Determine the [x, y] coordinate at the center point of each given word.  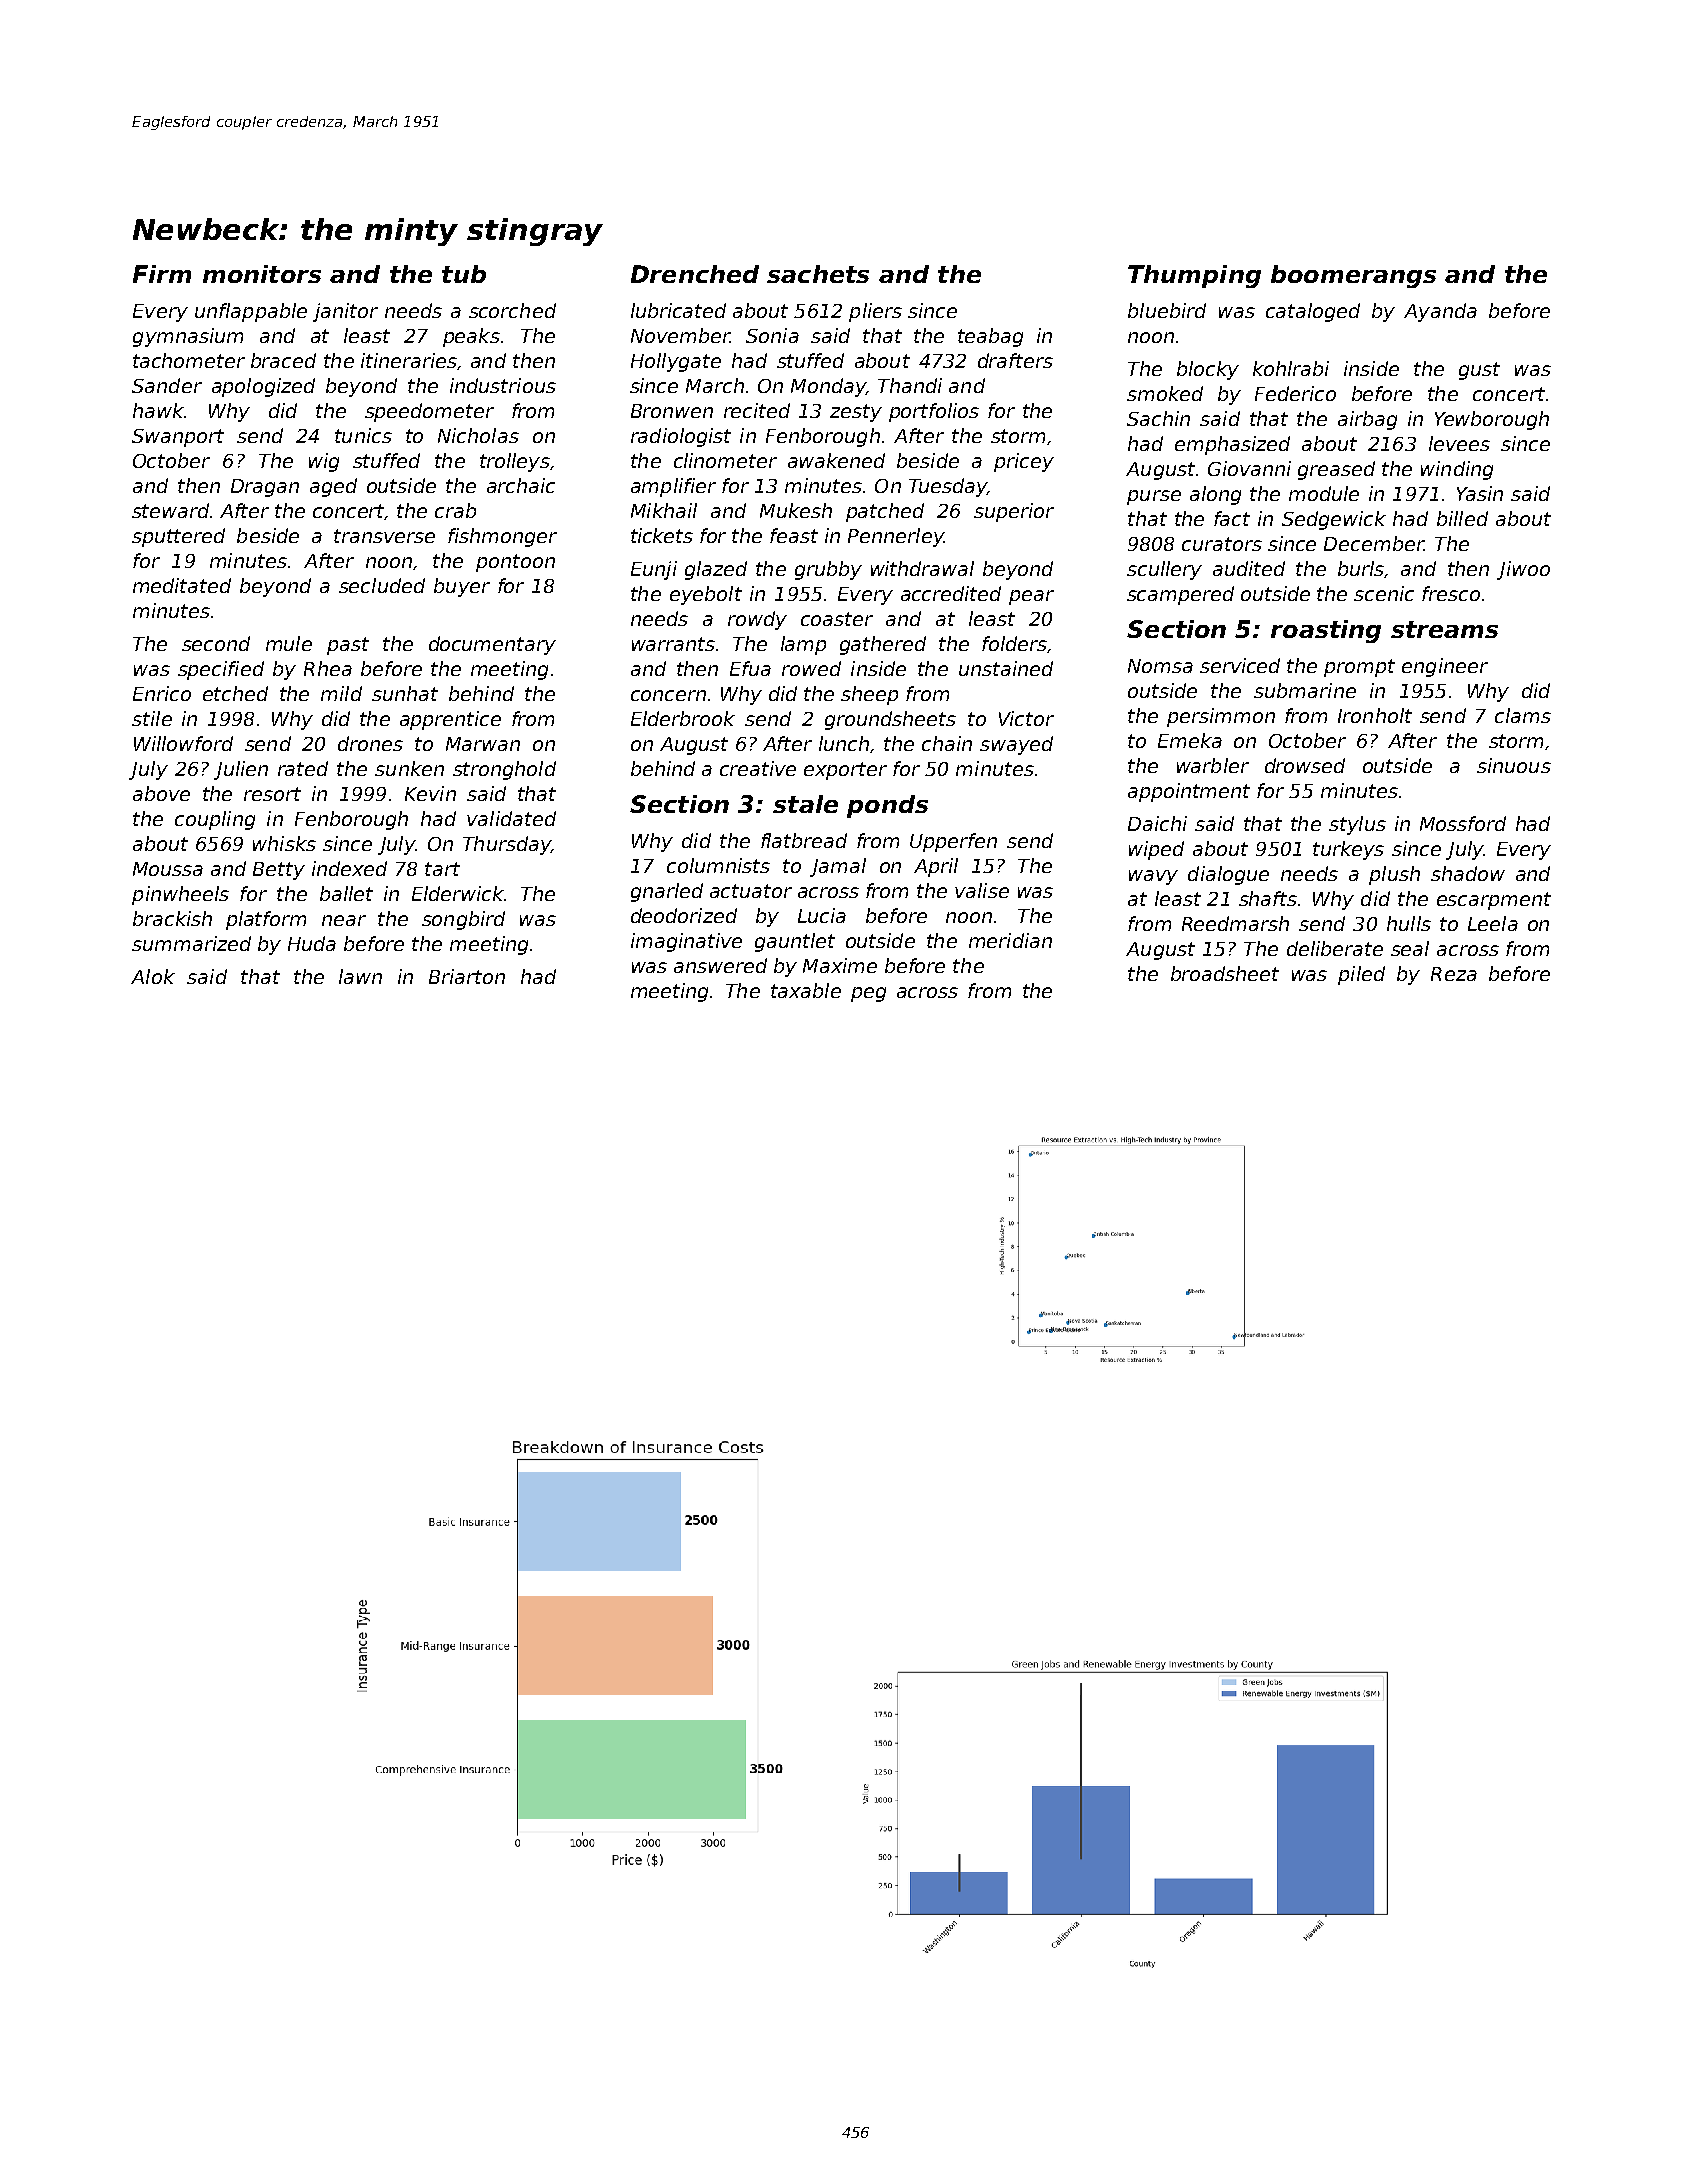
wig [324, 462]
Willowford [183, 743]
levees [1459, 443]
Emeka [1190, 740]
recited [757, 410]
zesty [856, 413]
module [1324, 493]
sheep [869, 695]
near [344, 920]
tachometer [189, 360]
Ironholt [1375, 715]
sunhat [405, 693]
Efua [750, 668]
